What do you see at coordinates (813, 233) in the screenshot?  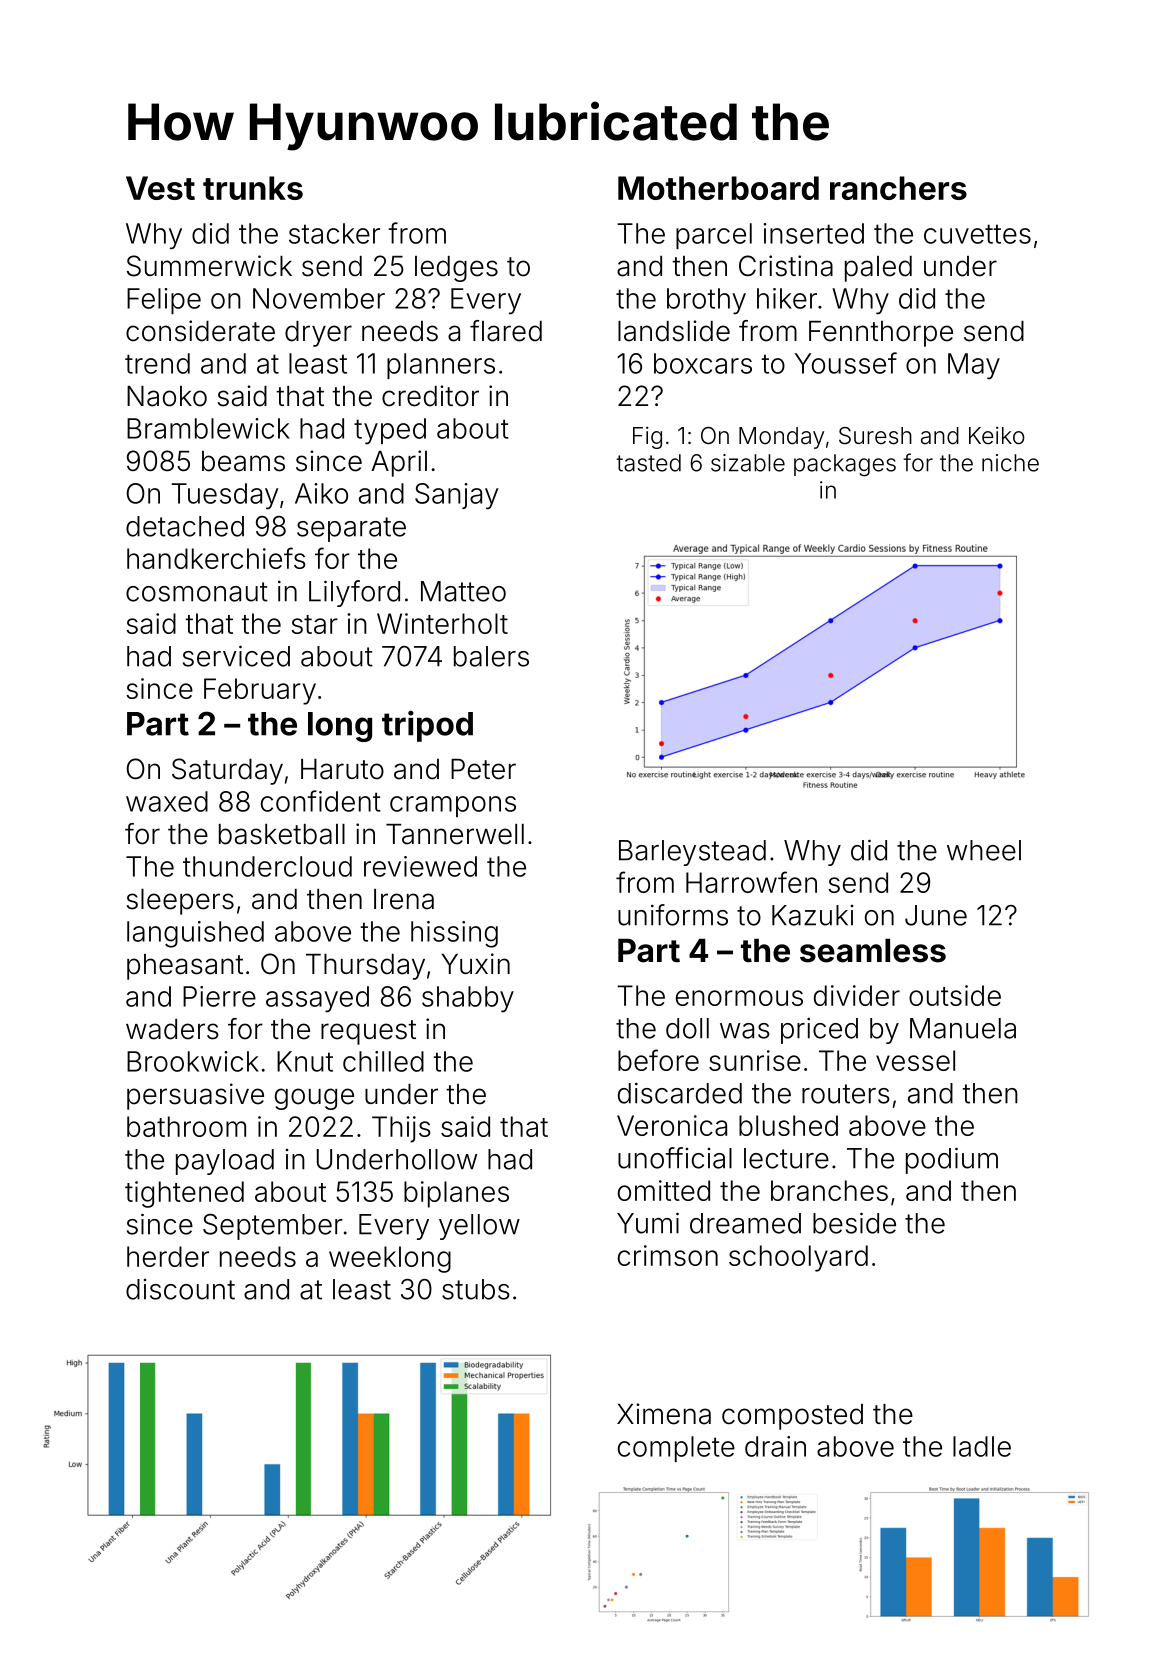 I see `inserted` at bounding box center [813, 233].
